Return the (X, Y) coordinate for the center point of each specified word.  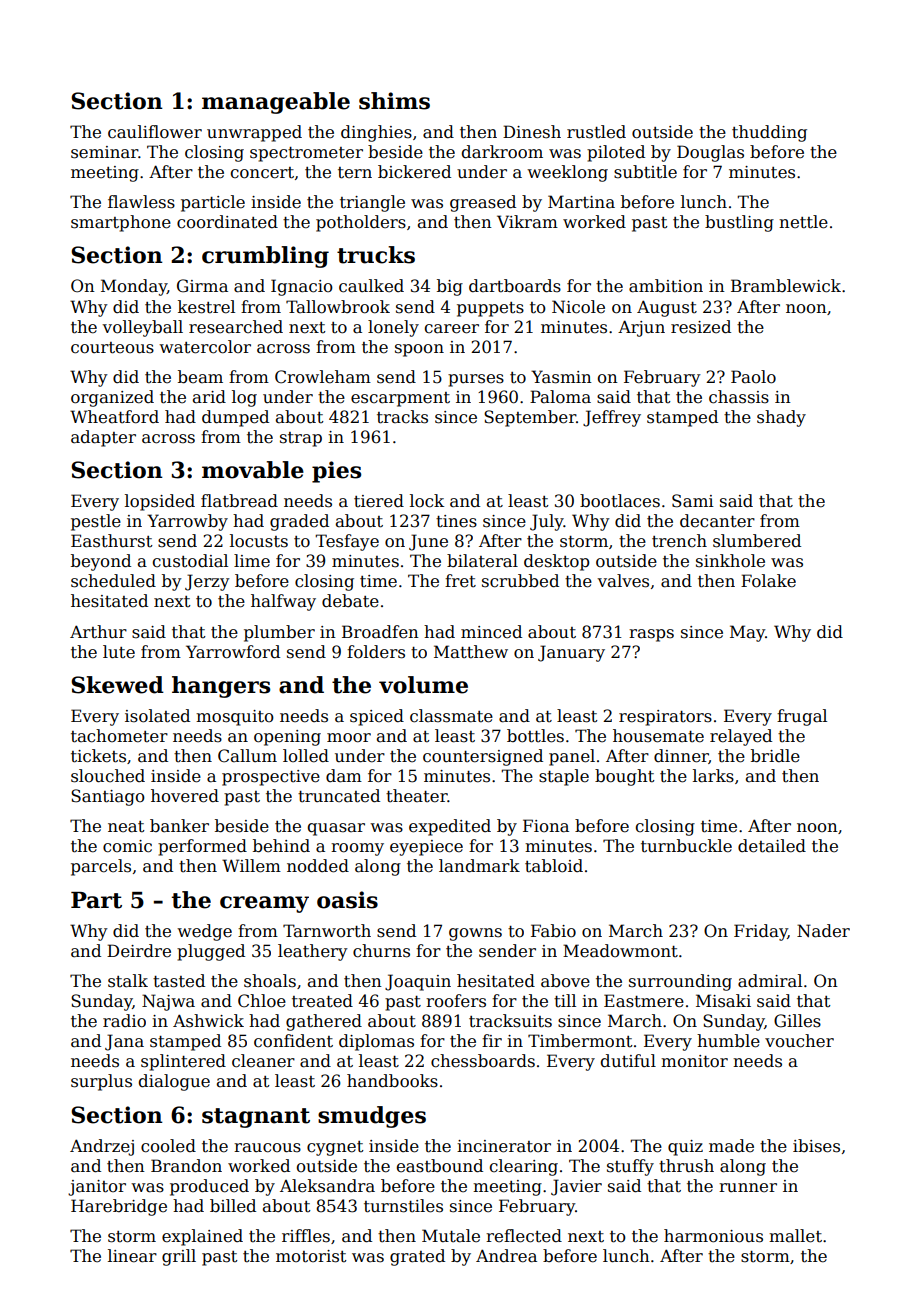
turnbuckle (686, 846)
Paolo (753, 377)
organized (112, 398)
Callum (247, 756)
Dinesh (532, 132)
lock (427, 501)
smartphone (121, 223)
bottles (535, 736)
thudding (769, 133)
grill (179, 1257)
